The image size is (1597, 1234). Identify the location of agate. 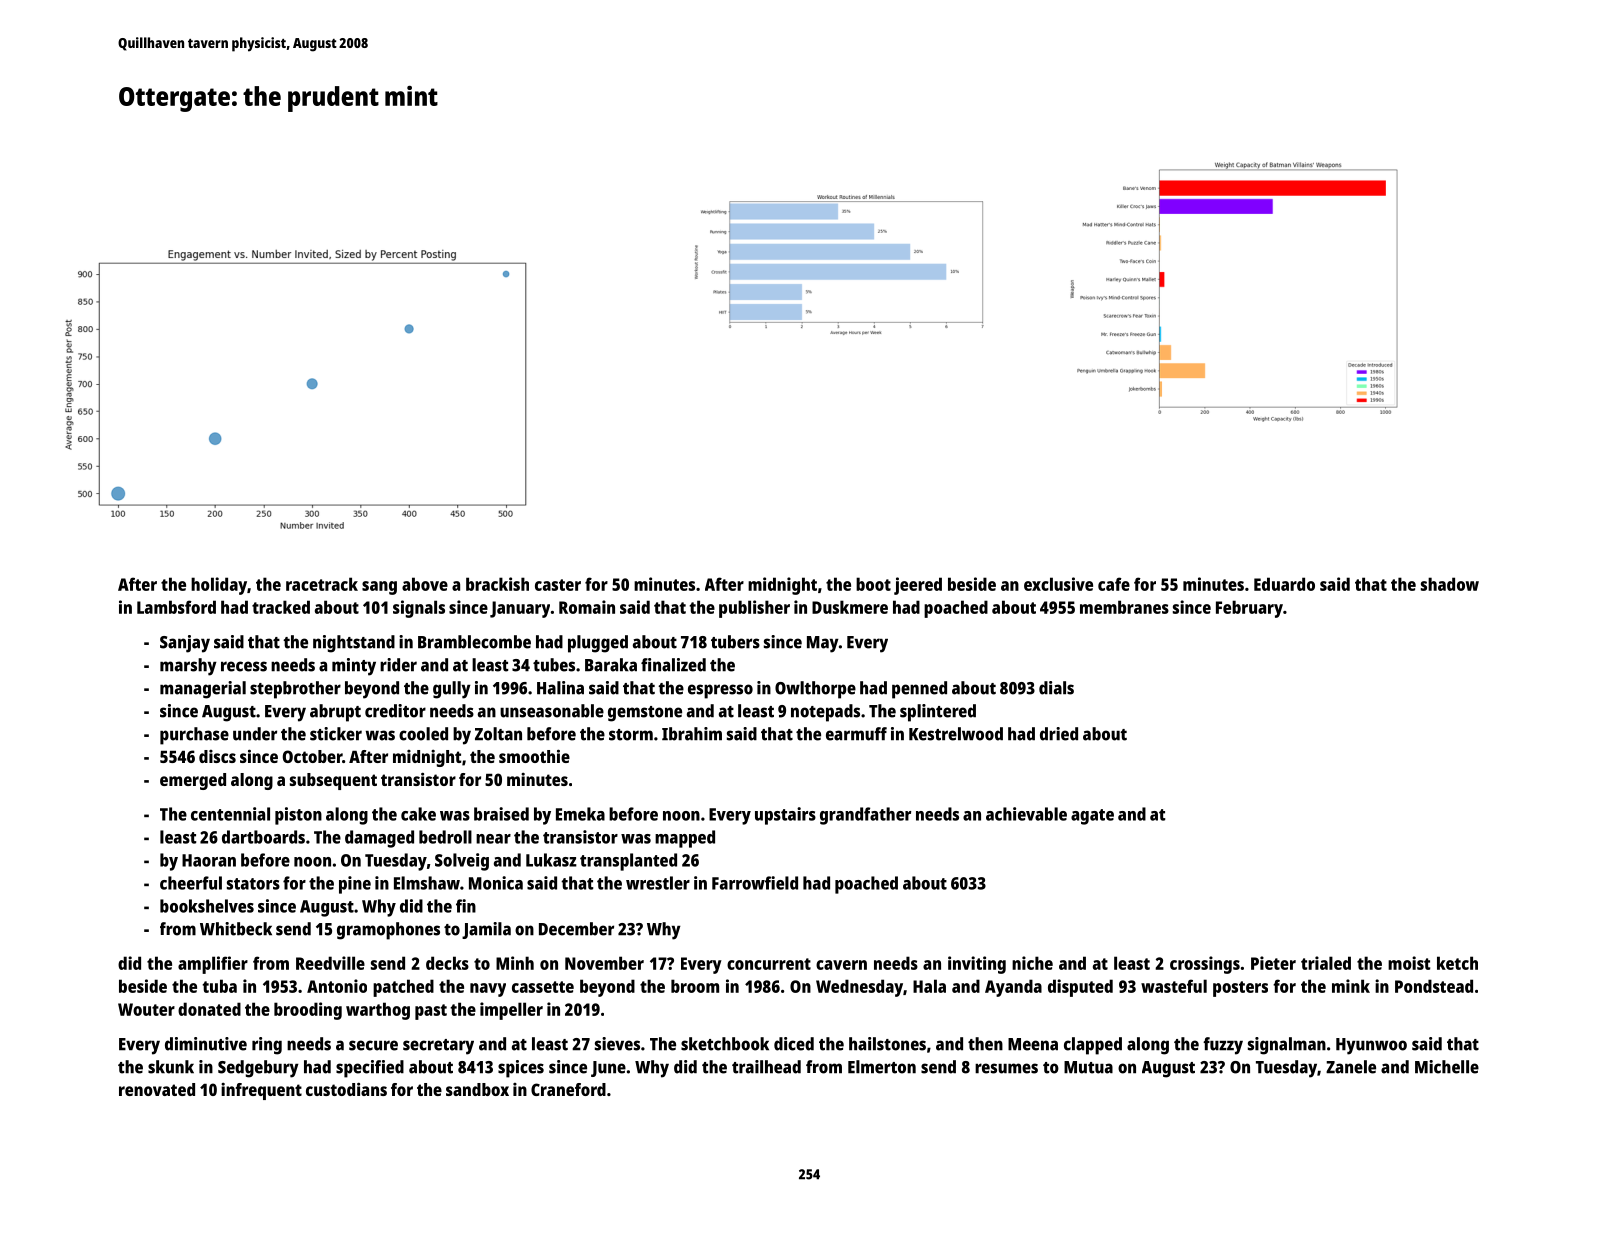
(1092, 817).
